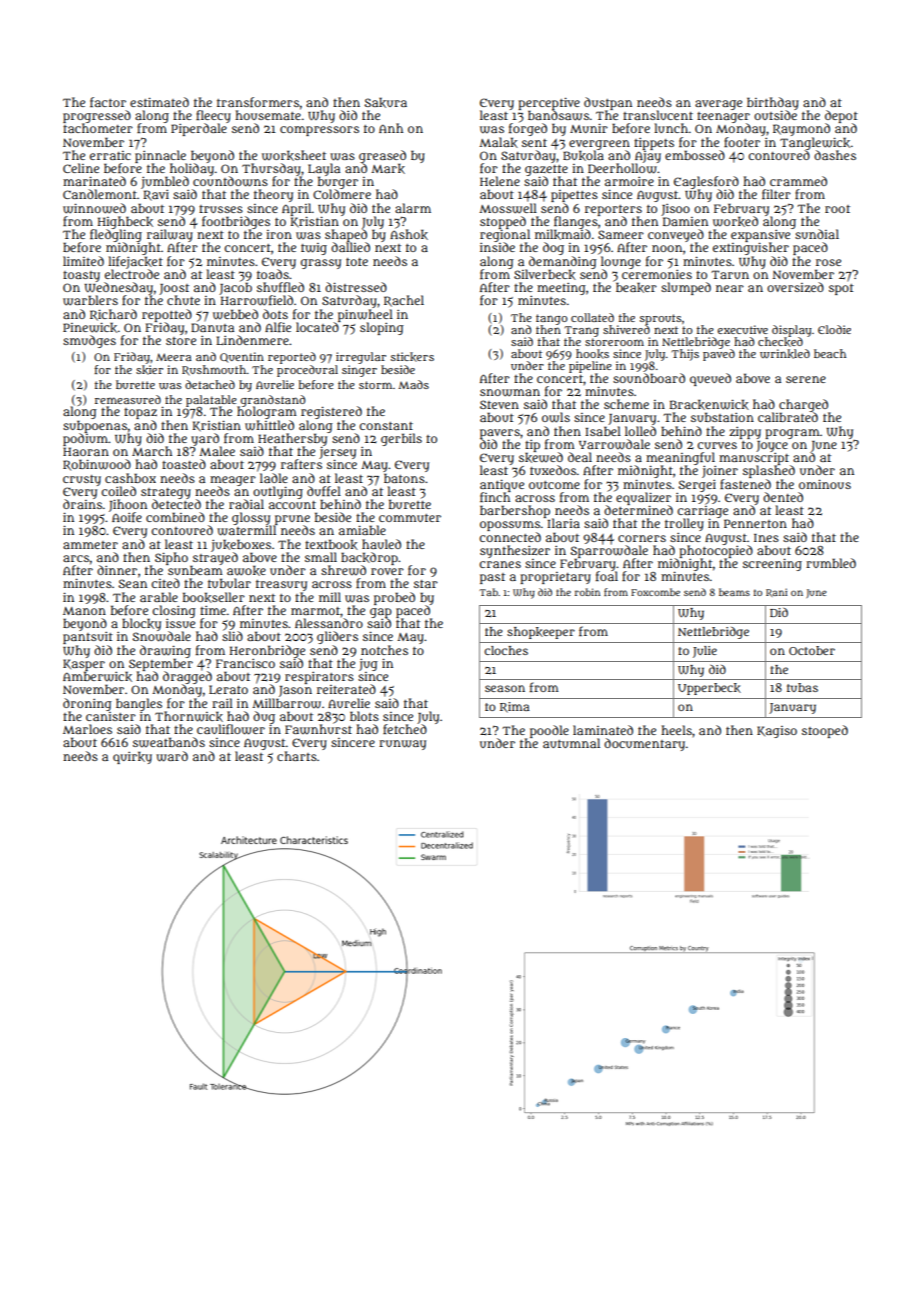 Image resolution: width=924 pixels, height=1314 pixels. Describe the element at coordinates (841, 289) in the screenshot. I see `spot` at that location.
